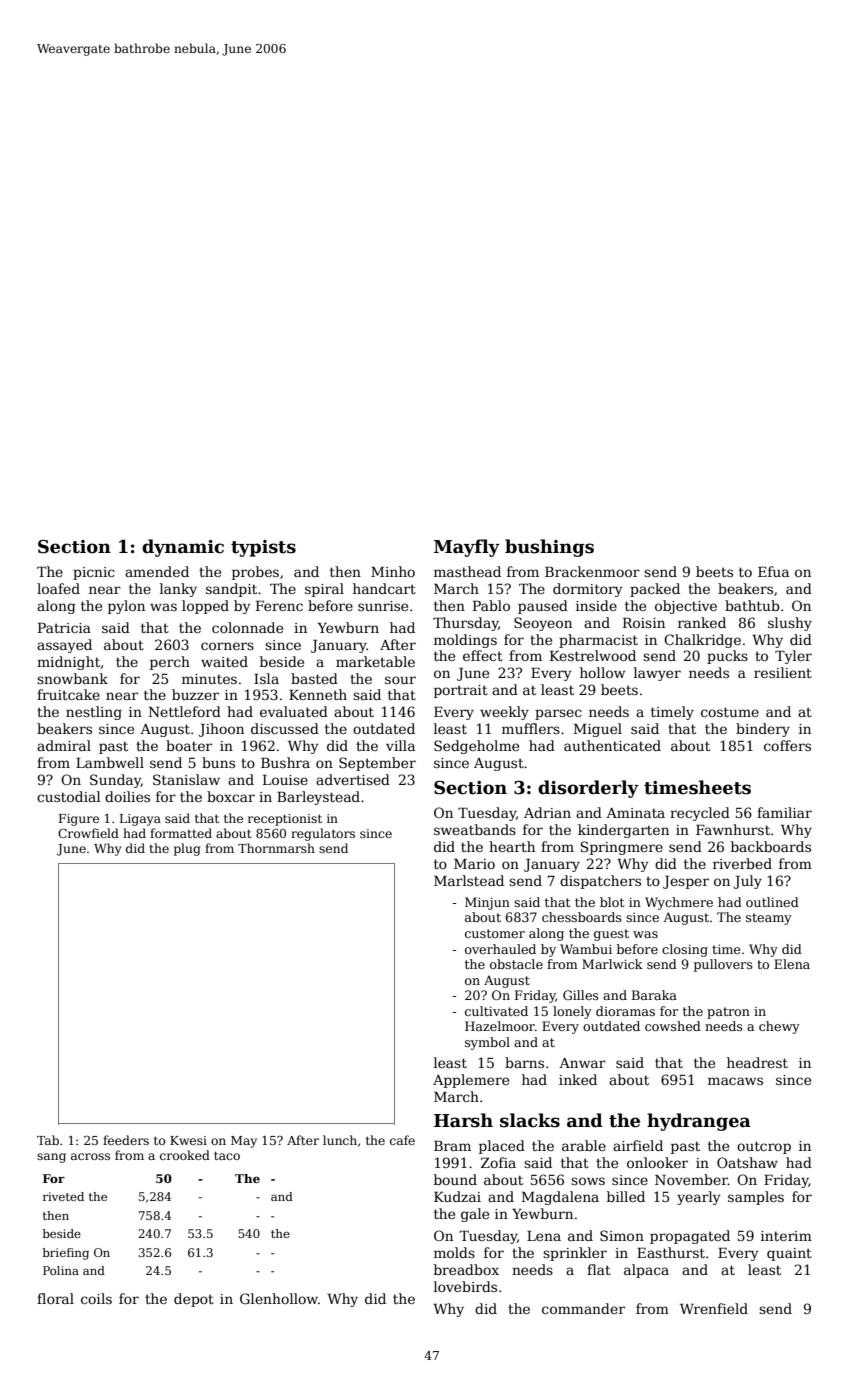 This screenshot has width=849, height=1400. I want to click on custodial, so click(69, 796).
